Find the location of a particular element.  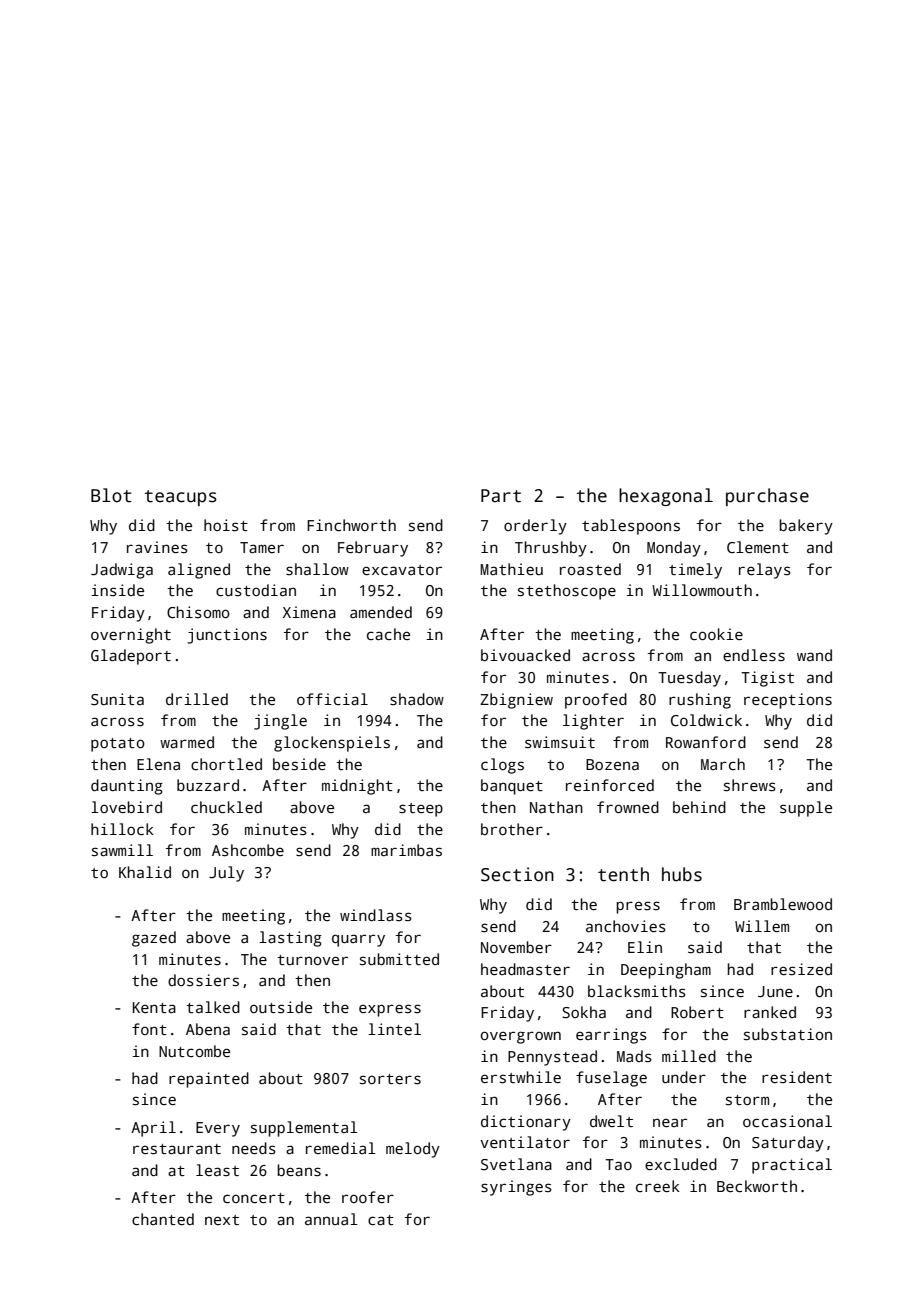

jingle is located at coordinates (280, 722).
